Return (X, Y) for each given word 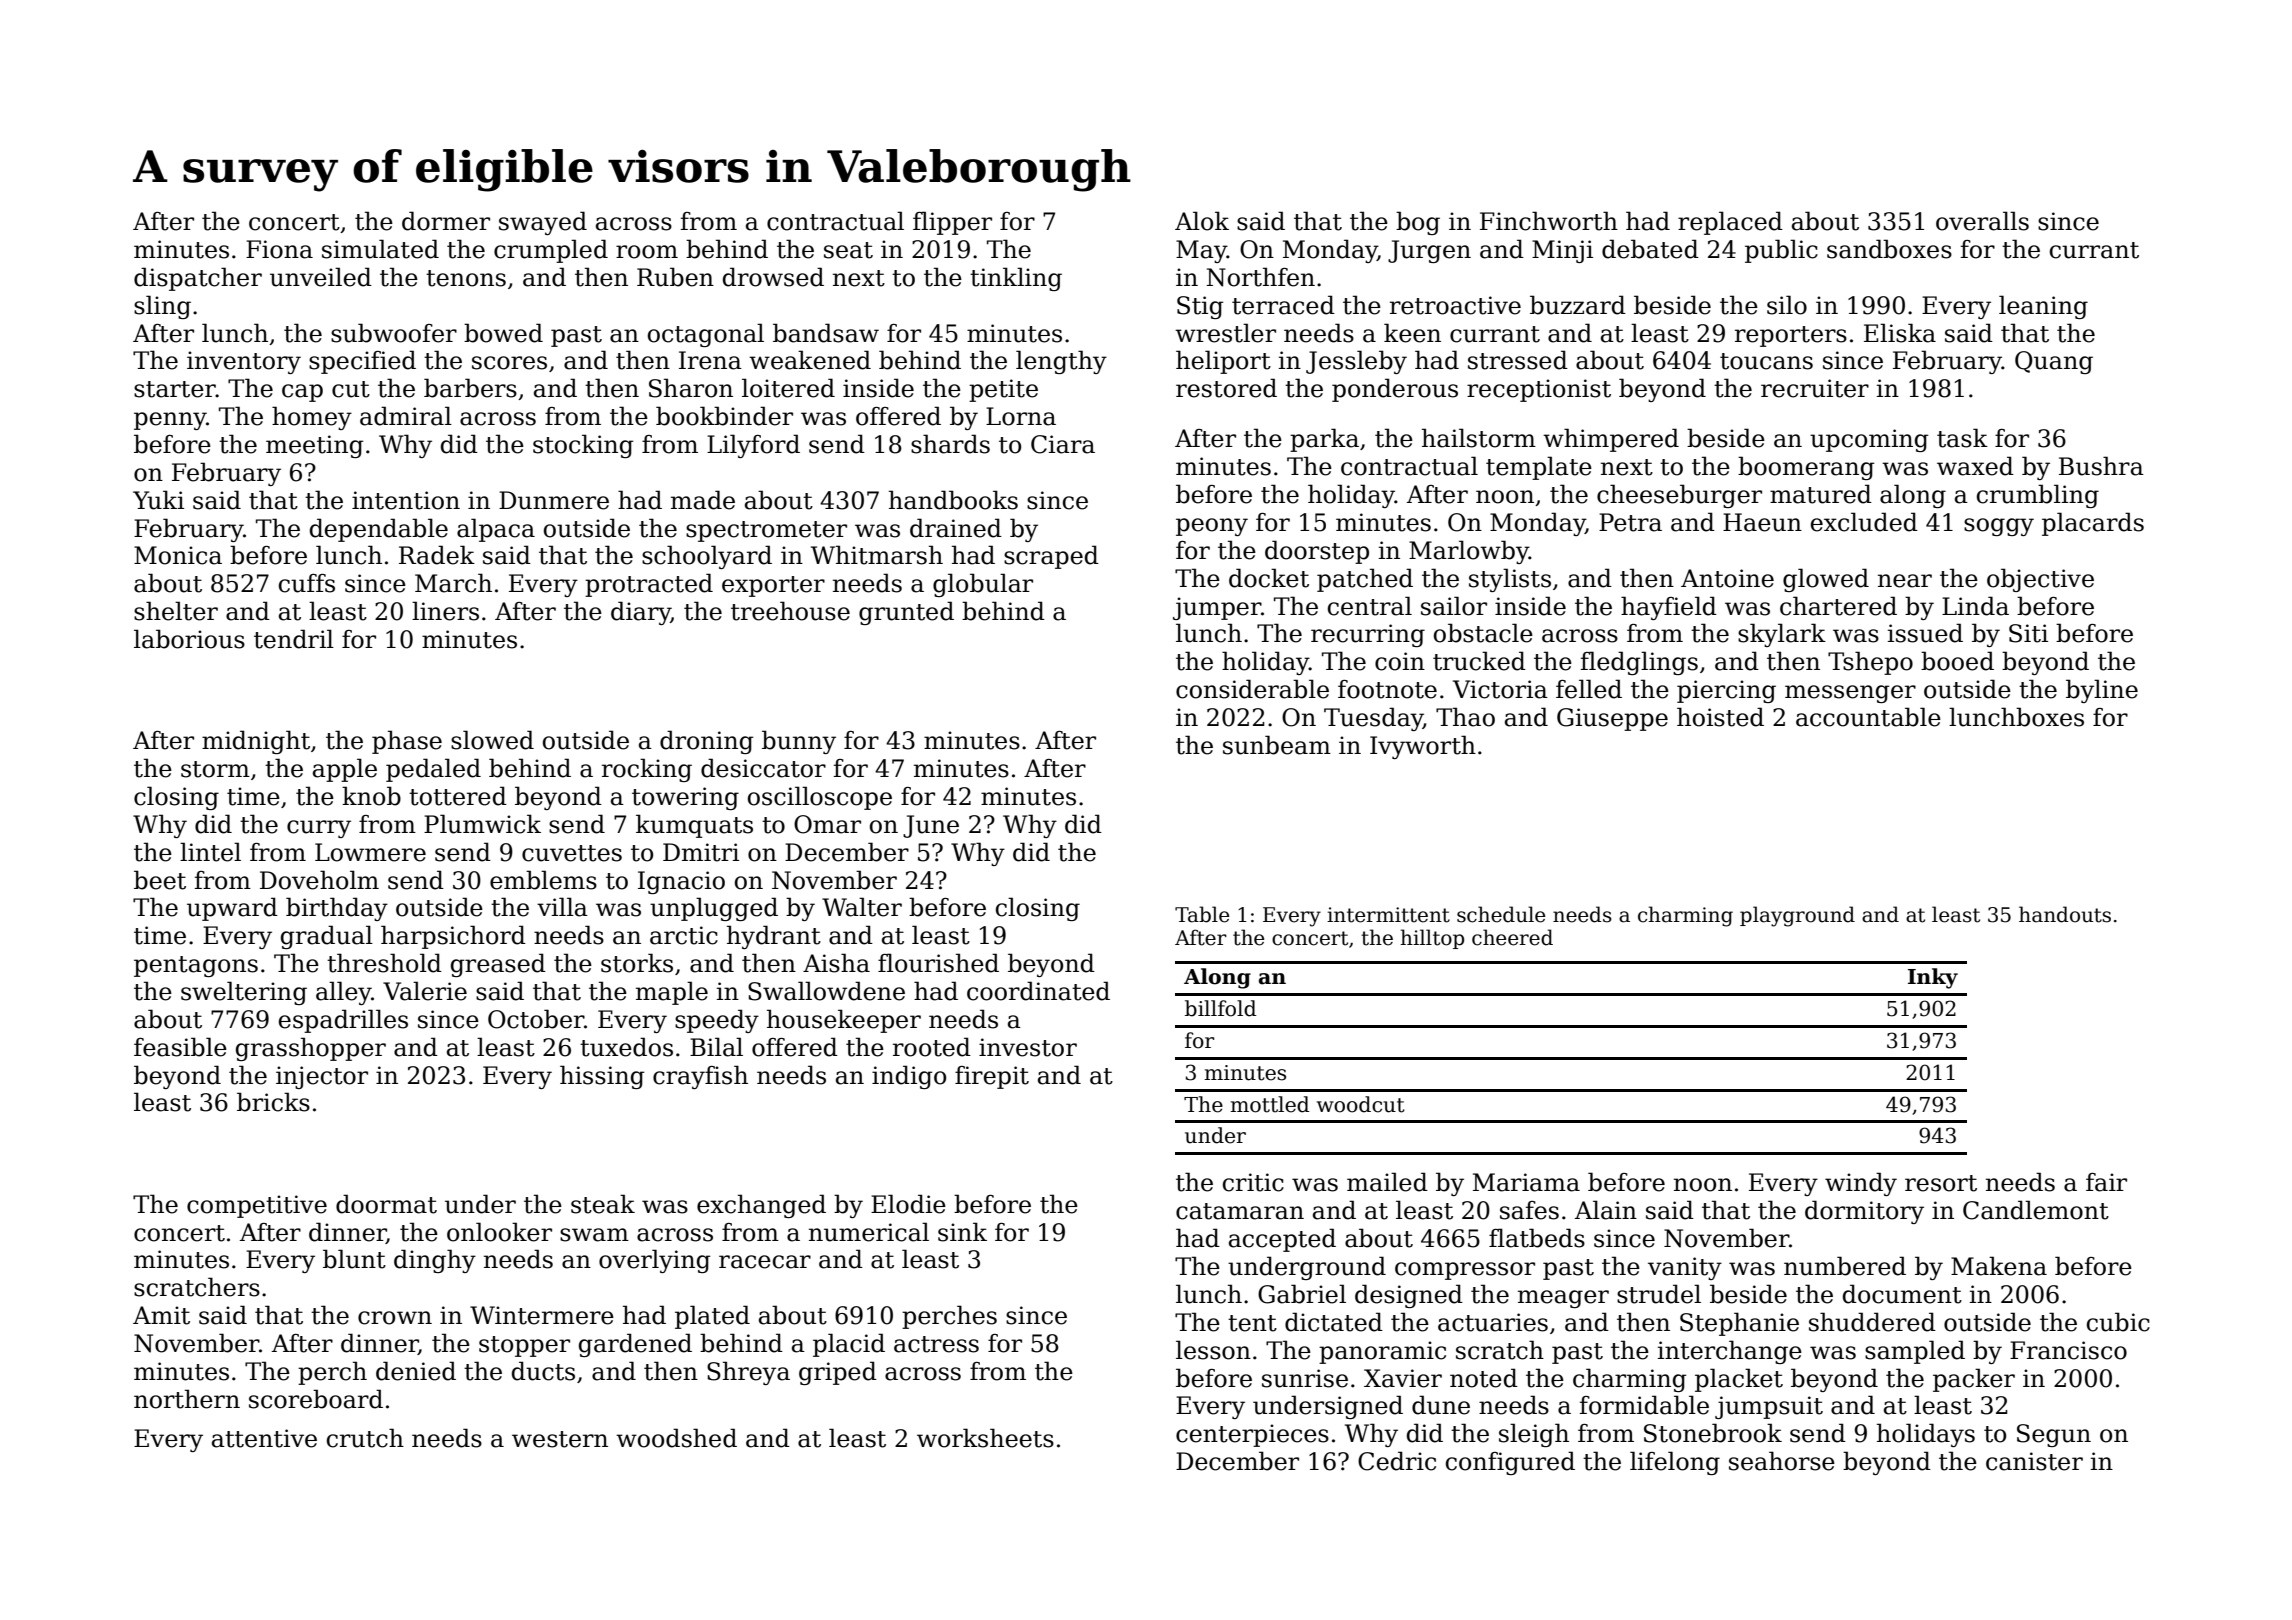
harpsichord (453, 937)
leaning (2043, 307)
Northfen (1260, 277)
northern (187, 1399)
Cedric (1397, 1461)
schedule (1501, 914)
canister (2034, 1461)
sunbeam (1277, 745)
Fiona (279, 249)
